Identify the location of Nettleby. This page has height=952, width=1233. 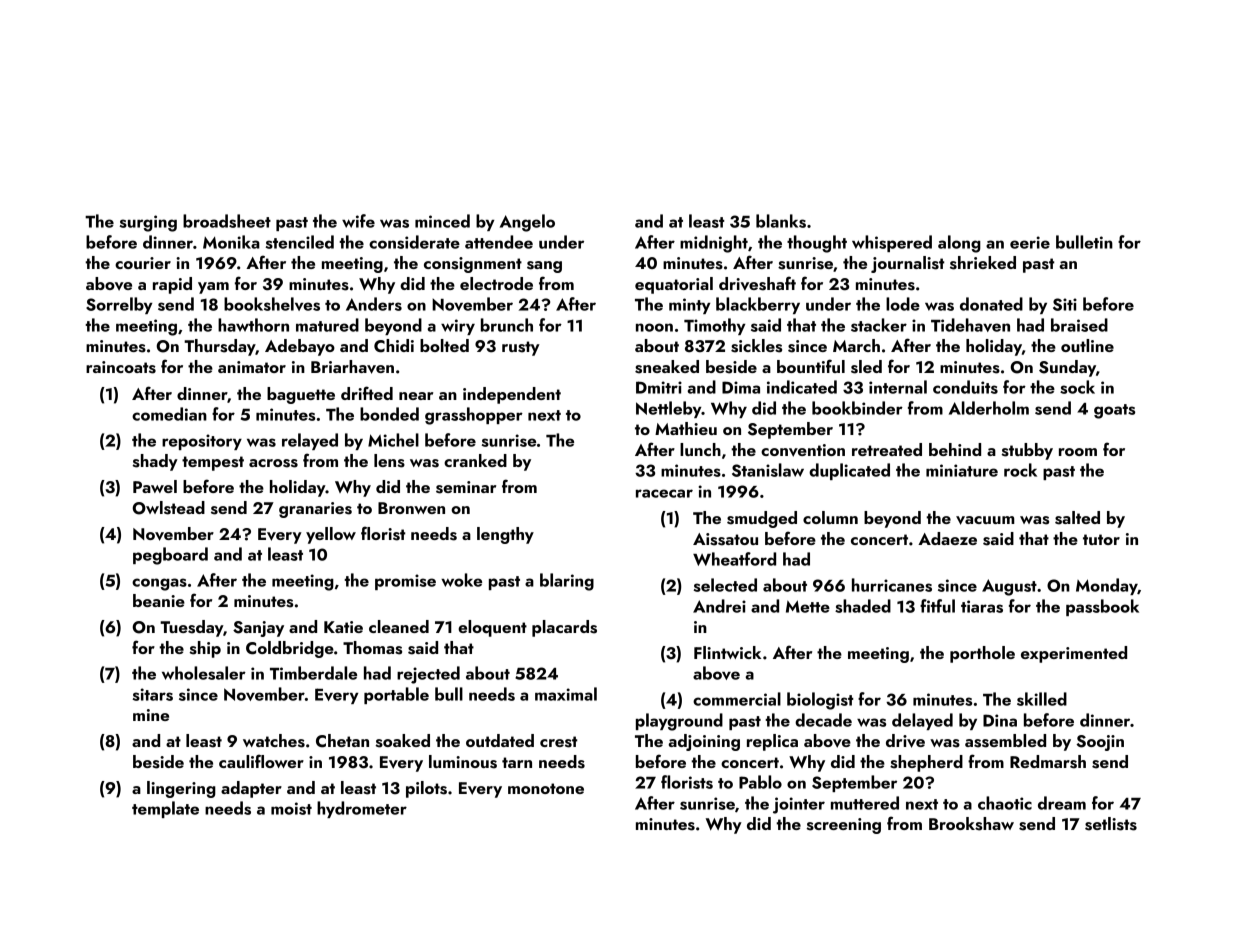
(669, 409).
